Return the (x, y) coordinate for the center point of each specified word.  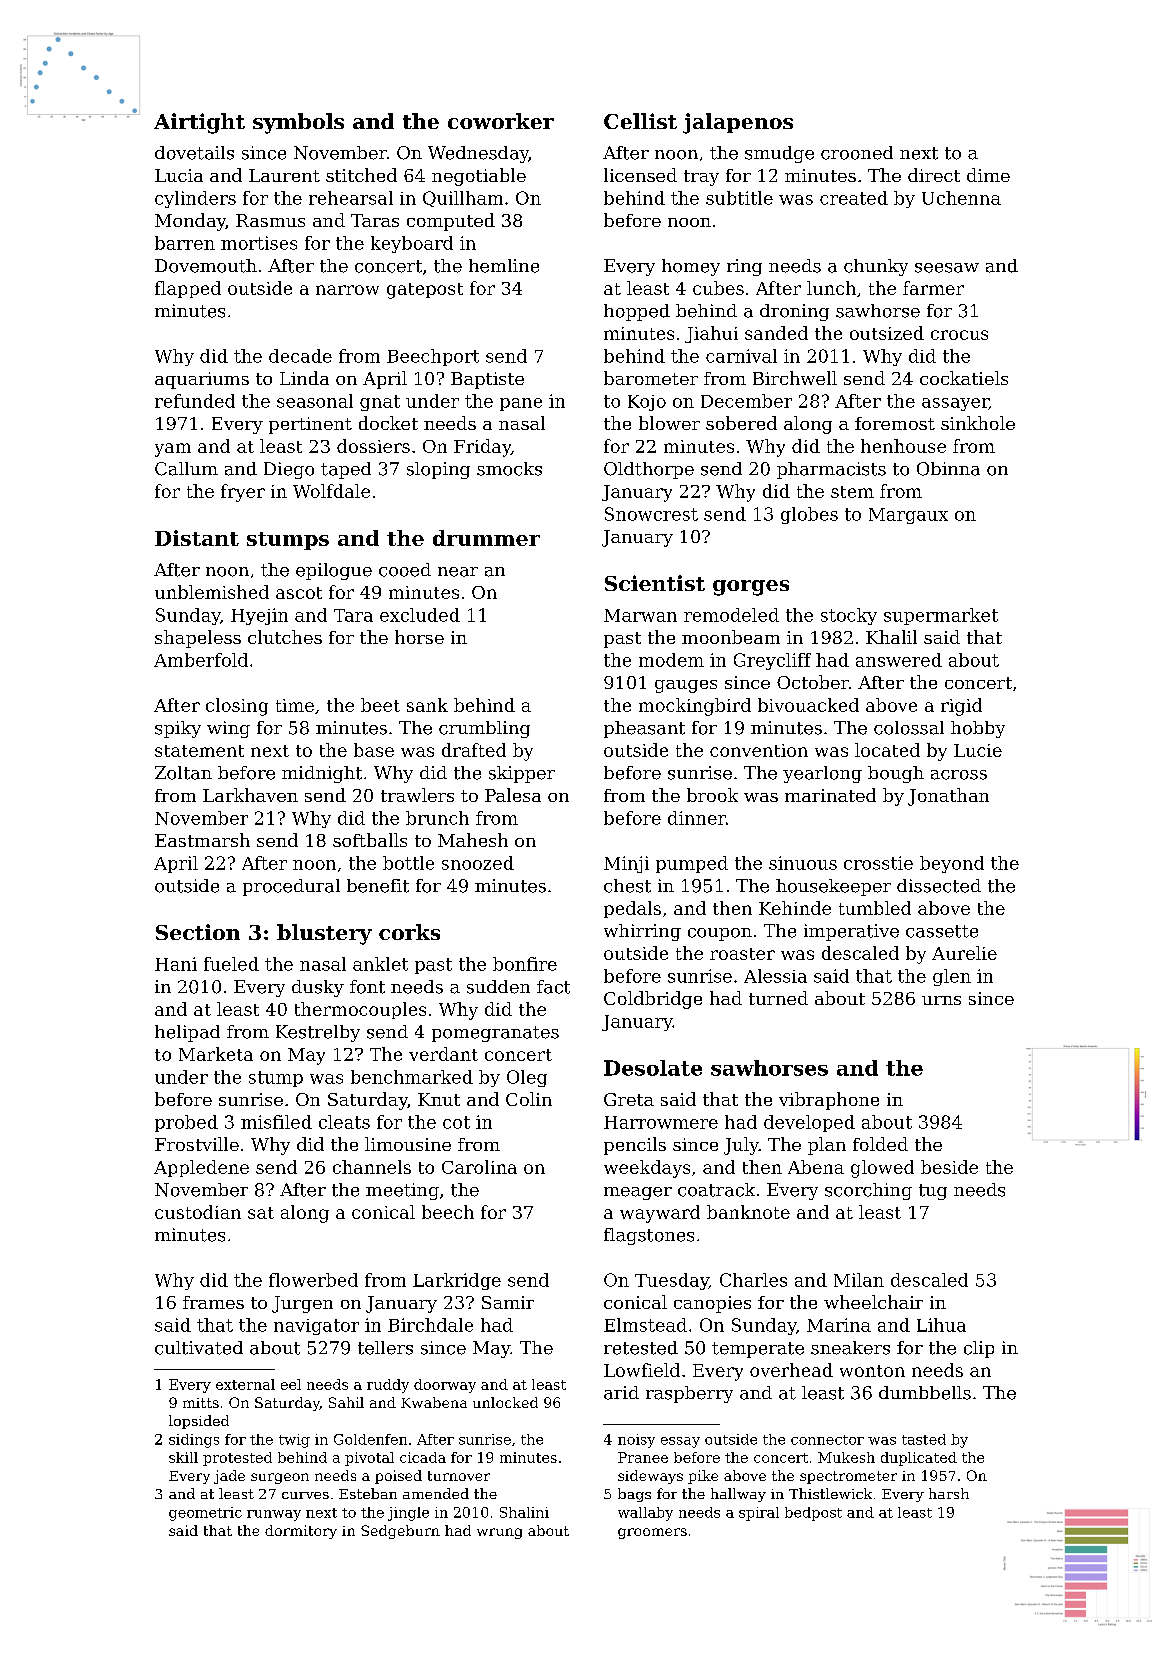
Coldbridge (653, 1000)
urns (941, 1000)
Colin (529, 1099)
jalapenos (738, 123)
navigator (316, 1327)
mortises (259, 243)
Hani (176, 964)
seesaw (947, 268)
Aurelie (964, 953)
